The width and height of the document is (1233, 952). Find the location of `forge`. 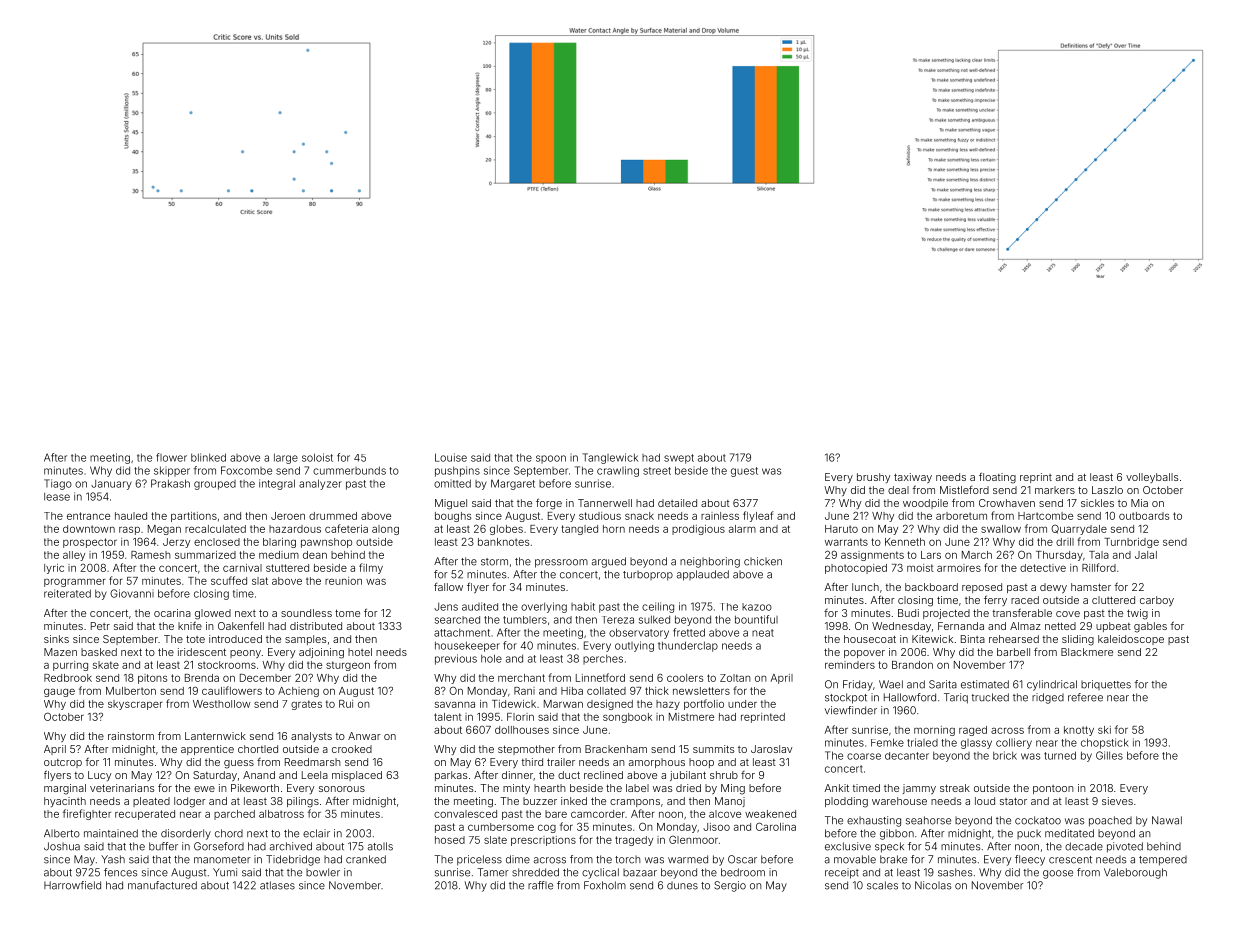

forge is located at coordinates (549, 504).
